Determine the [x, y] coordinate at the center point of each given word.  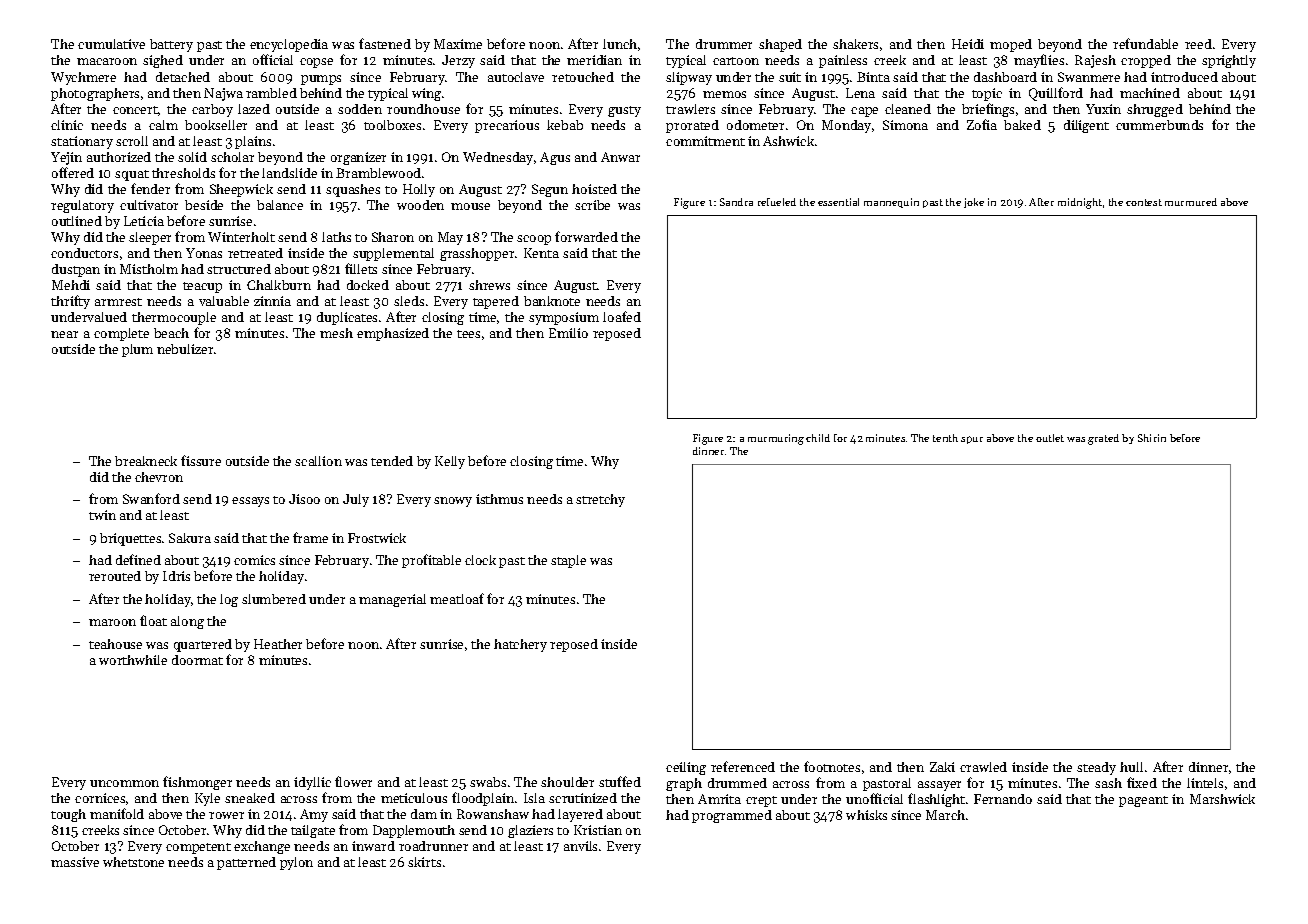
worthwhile [133, 660]
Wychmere [83, 78]
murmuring [776, 439]
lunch [620, 44]
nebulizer [185, 349]
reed [1198, 44]
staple [568, 561]
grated [1103, 439]
